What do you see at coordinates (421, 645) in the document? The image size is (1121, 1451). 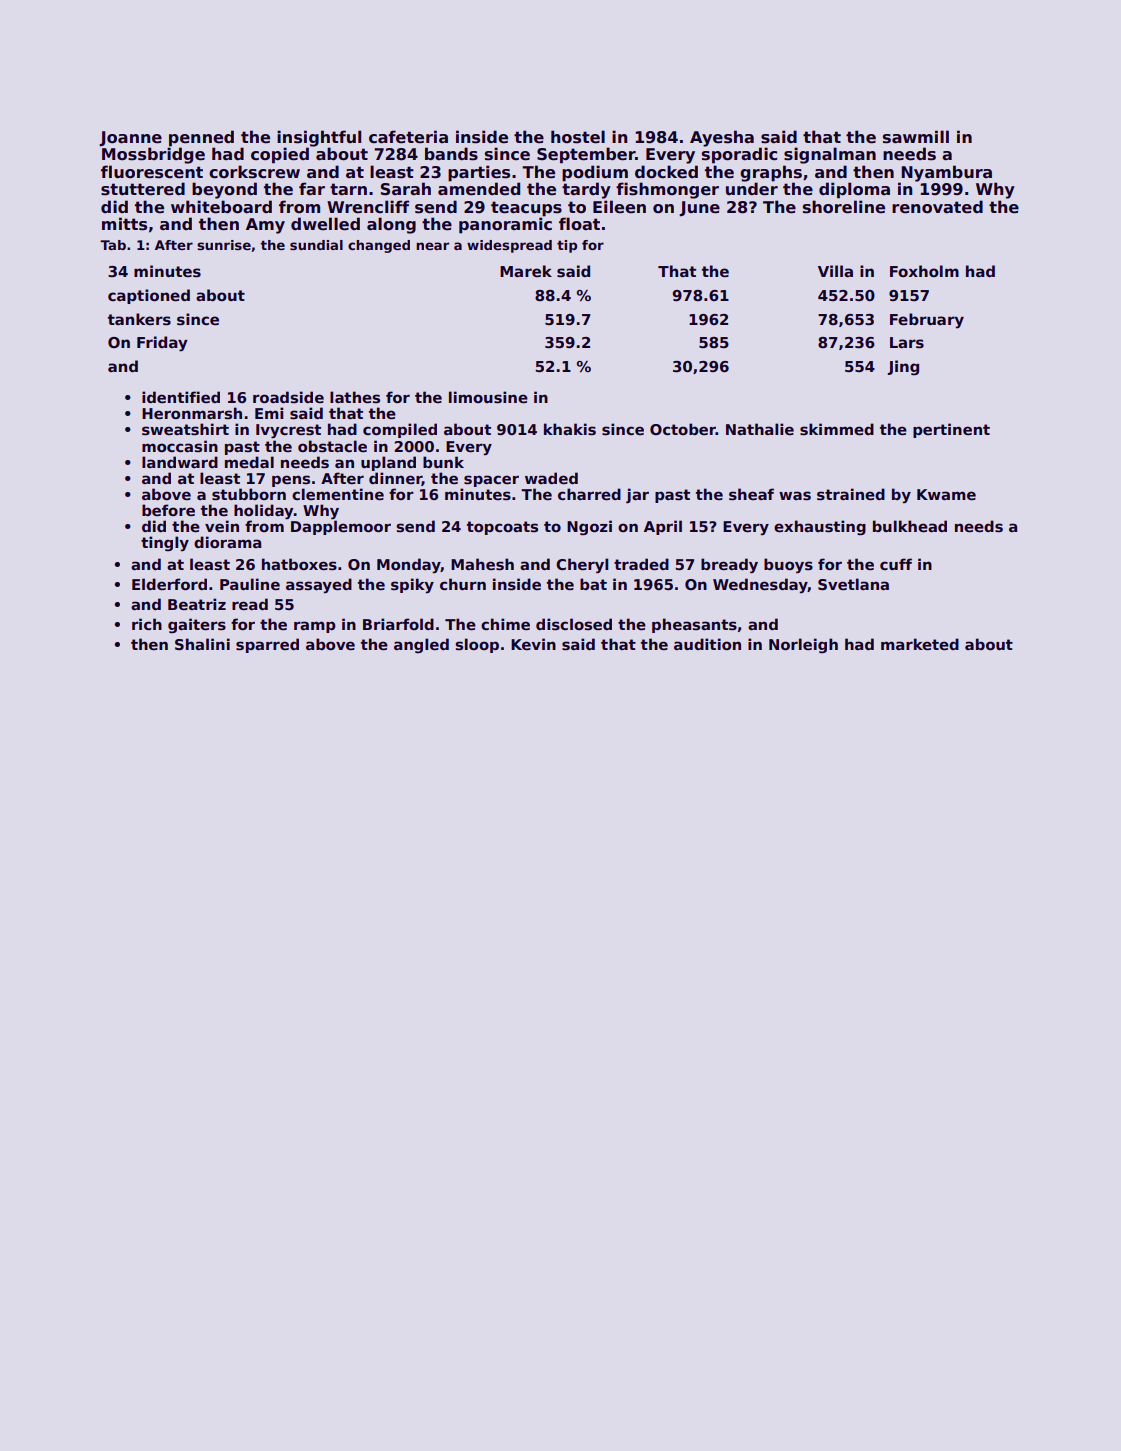 I see `angled` at bounding box center [421, 645].
